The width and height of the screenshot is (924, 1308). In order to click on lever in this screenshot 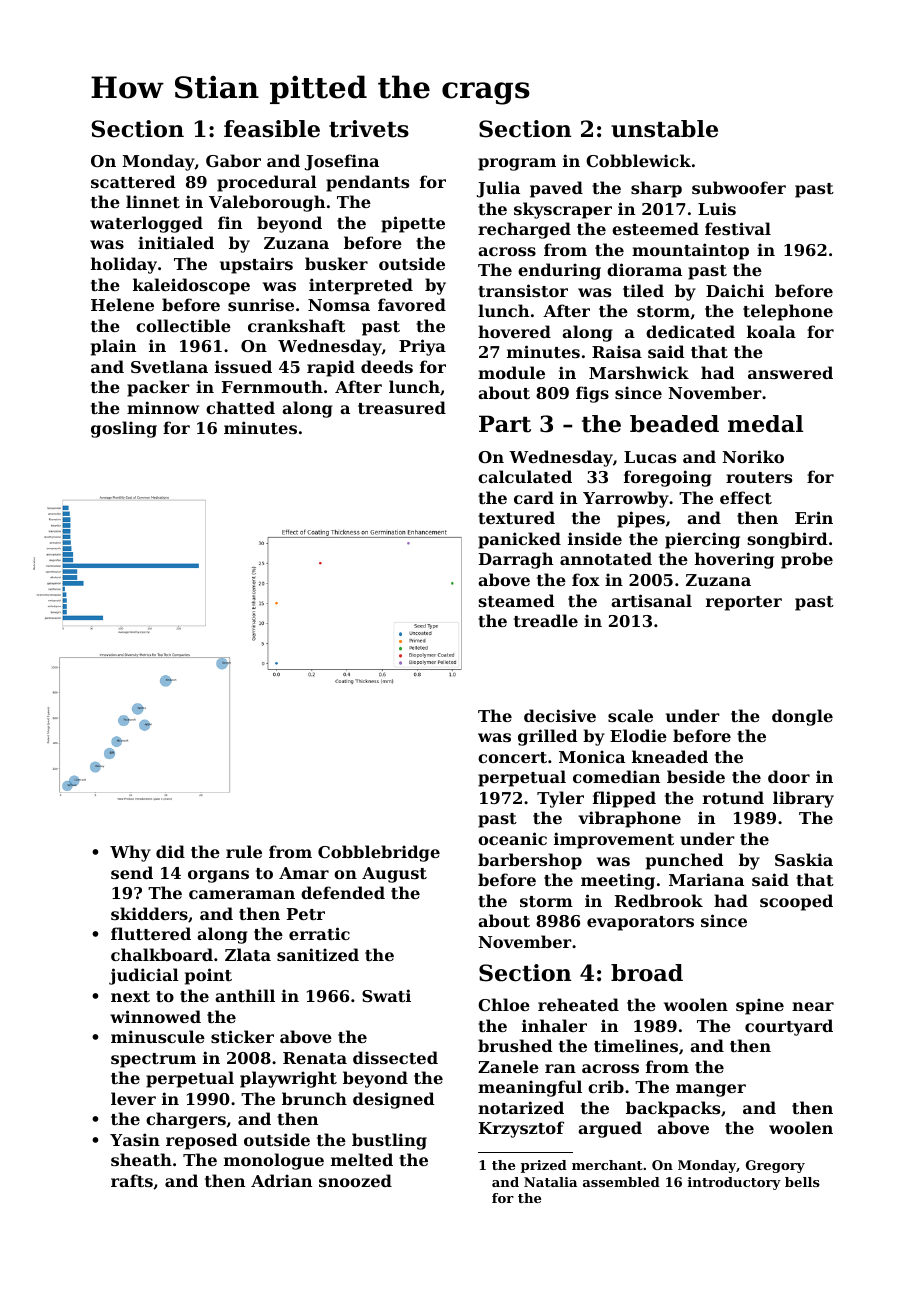, I will do `click(133, 1098)`.
